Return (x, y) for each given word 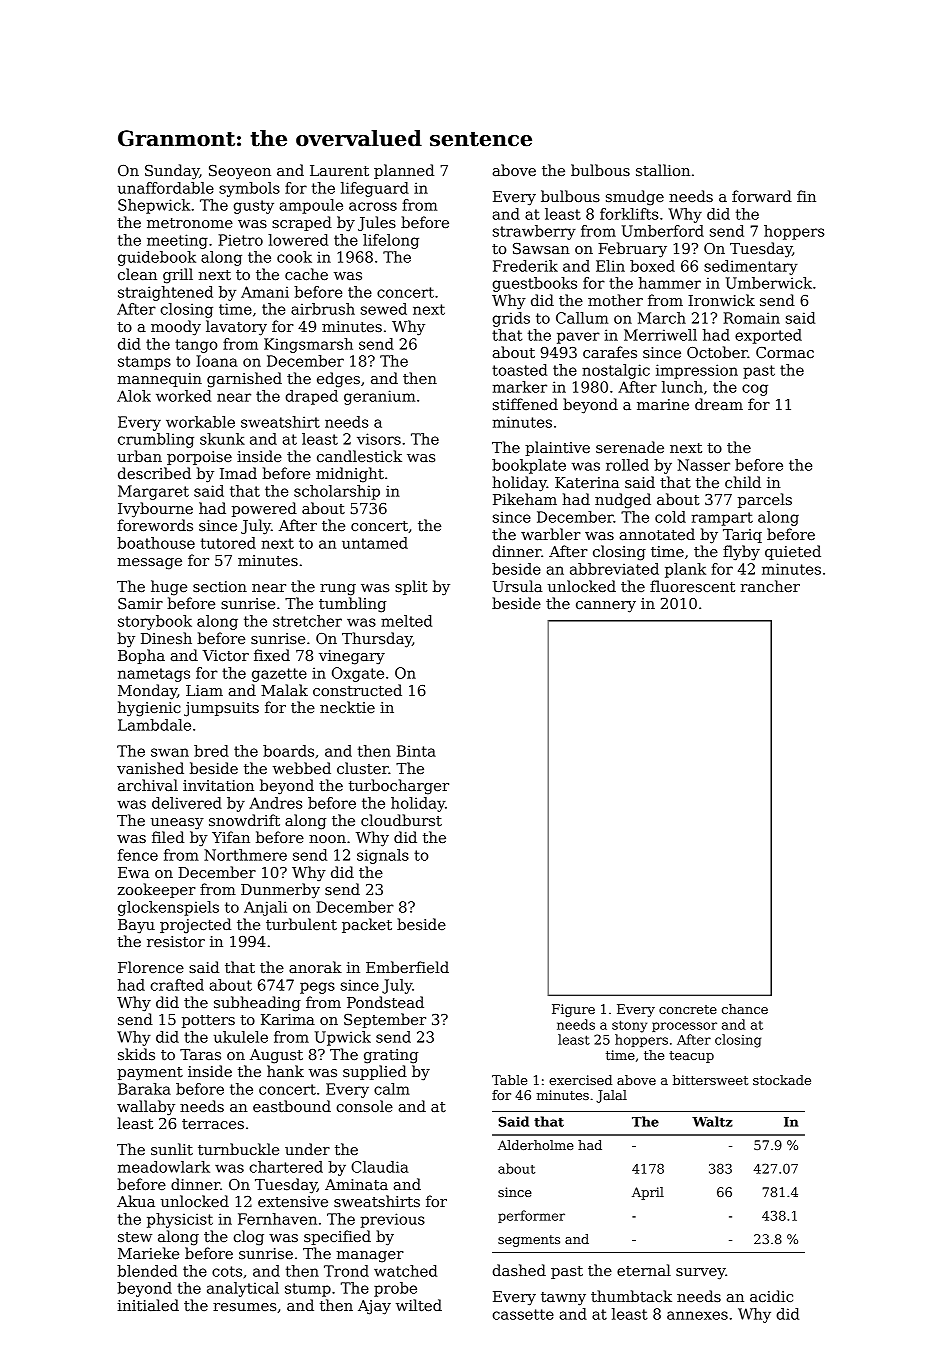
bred (211, 751)
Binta (416, 751)
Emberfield (407, 967)
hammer (670, 283)
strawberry (534, 232)
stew (135, 1237)
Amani (265, 292)
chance (745, 1009)
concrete (688, 1009)
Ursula (517, 586)
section (220, 586)
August (276, 1056)
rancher (770, 586)
